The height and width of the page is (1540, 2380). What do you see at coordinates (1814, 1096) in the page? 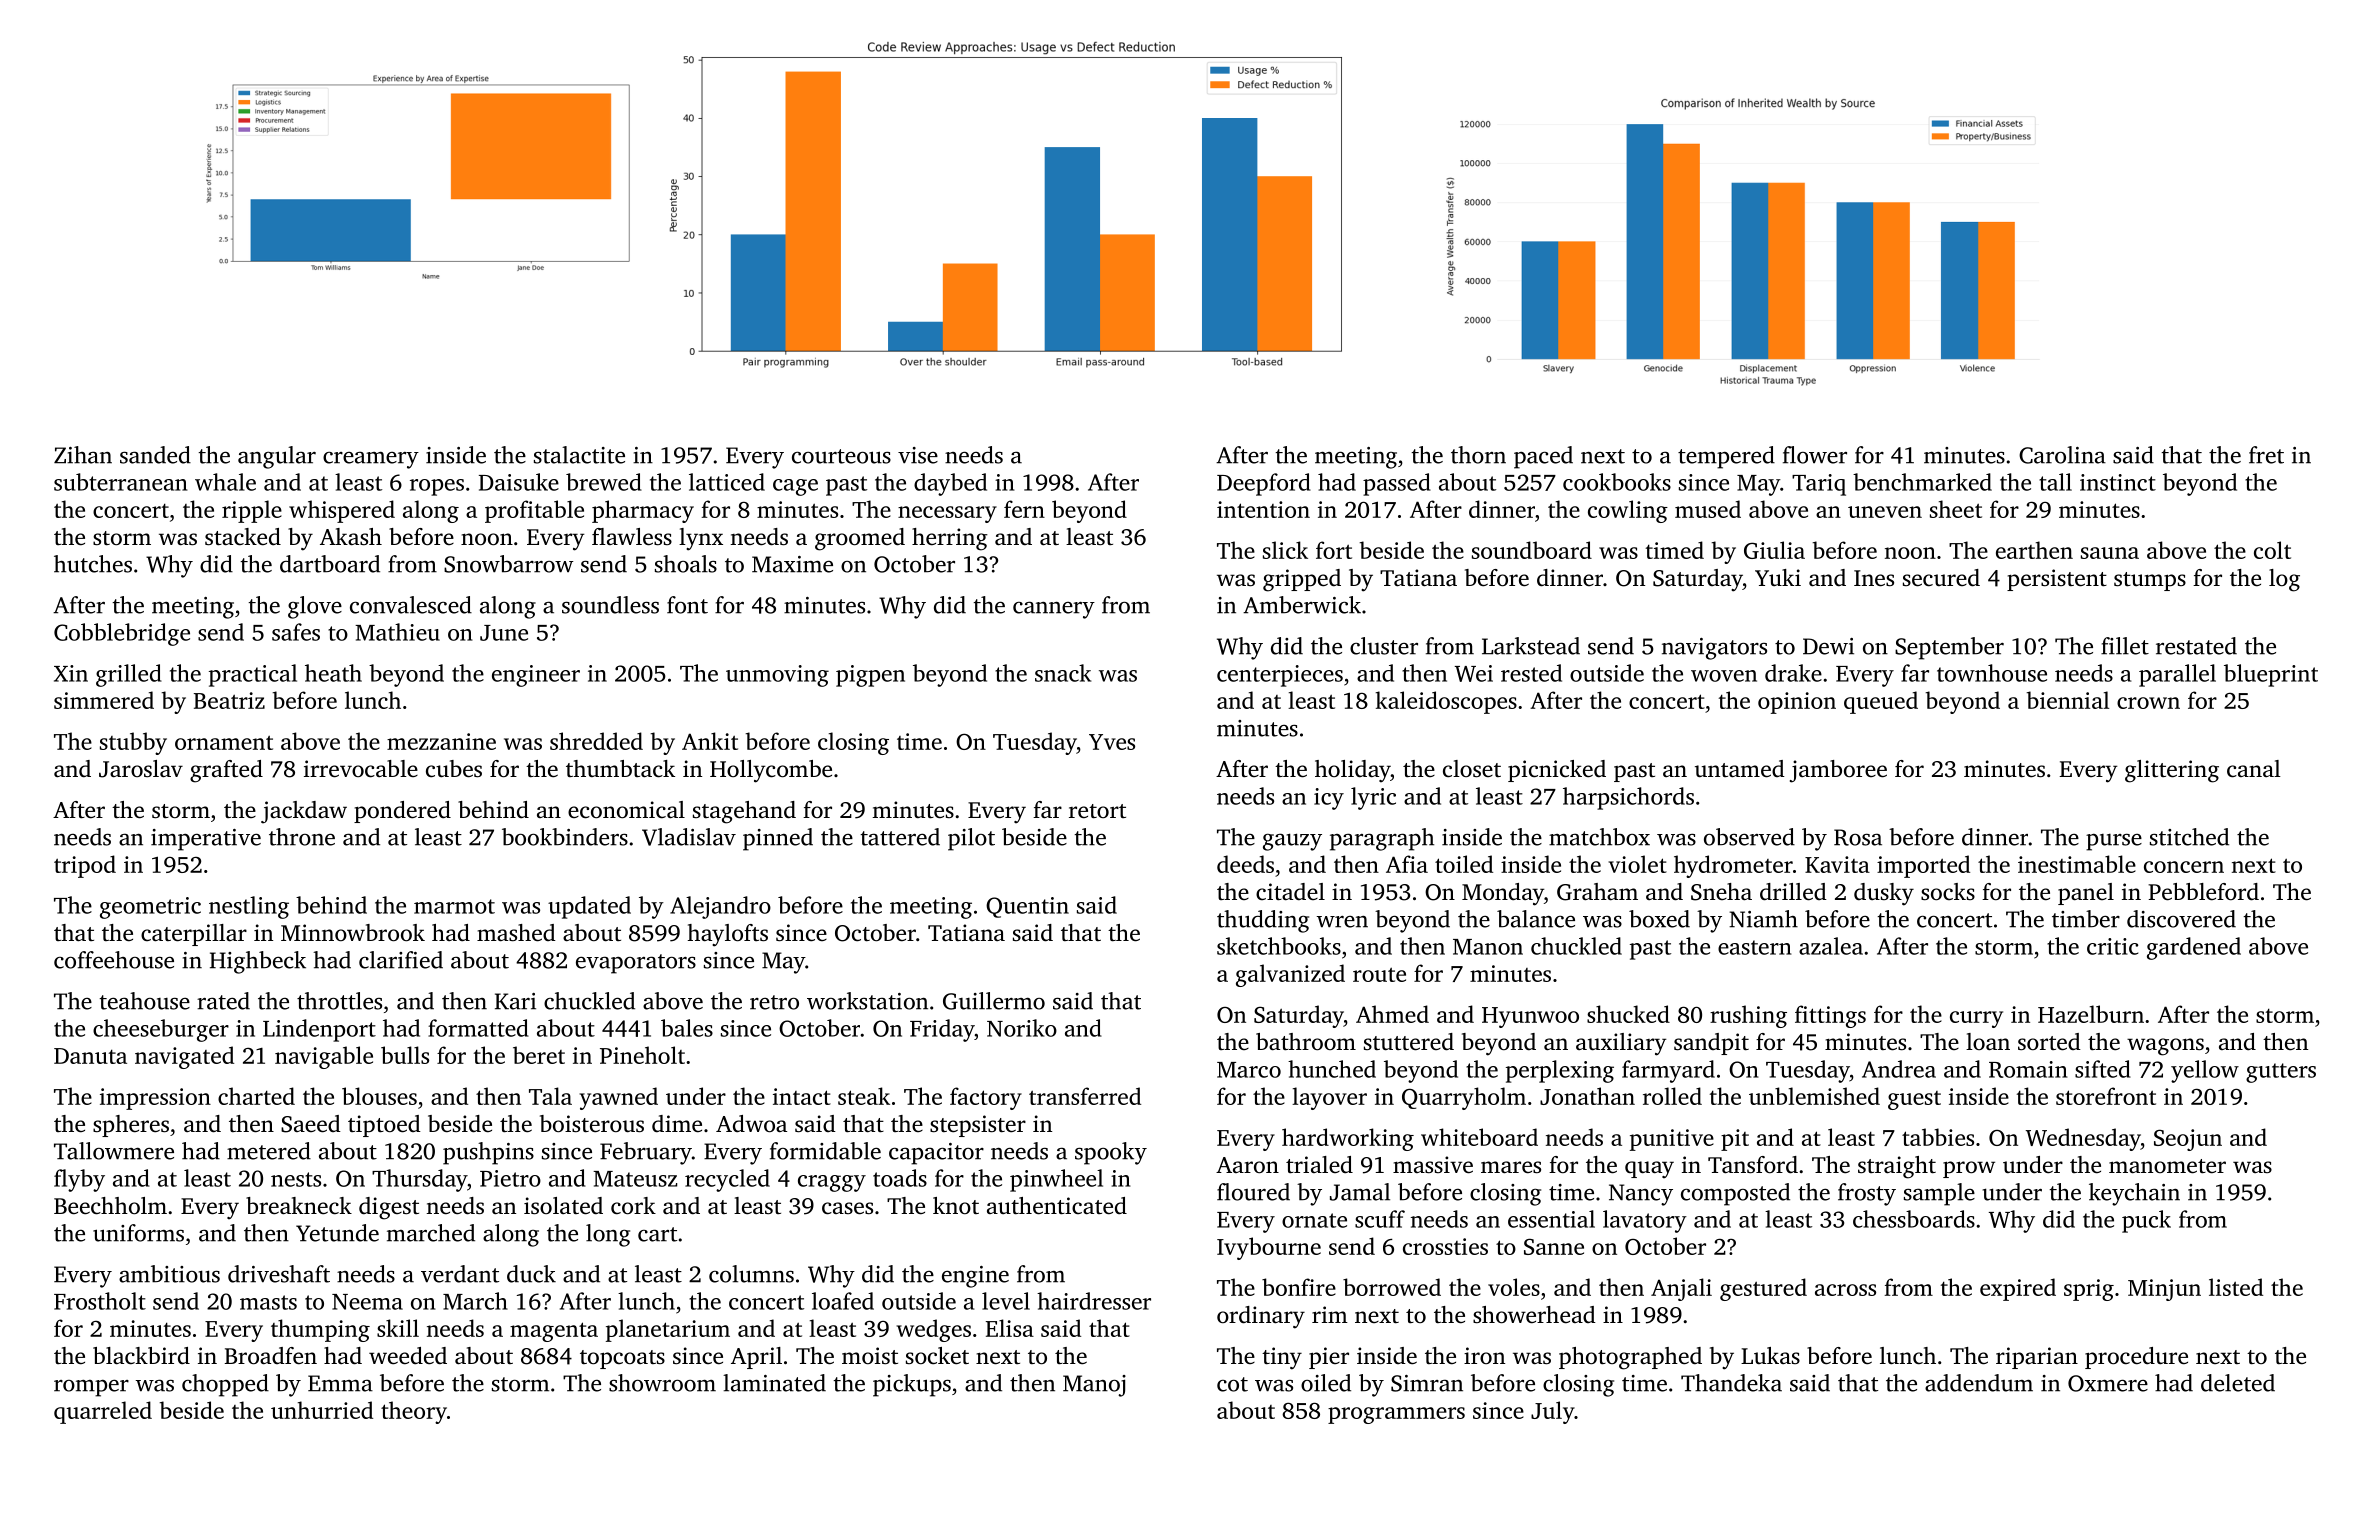
I see `unblemished` at bounding box center [1814, 1096].
